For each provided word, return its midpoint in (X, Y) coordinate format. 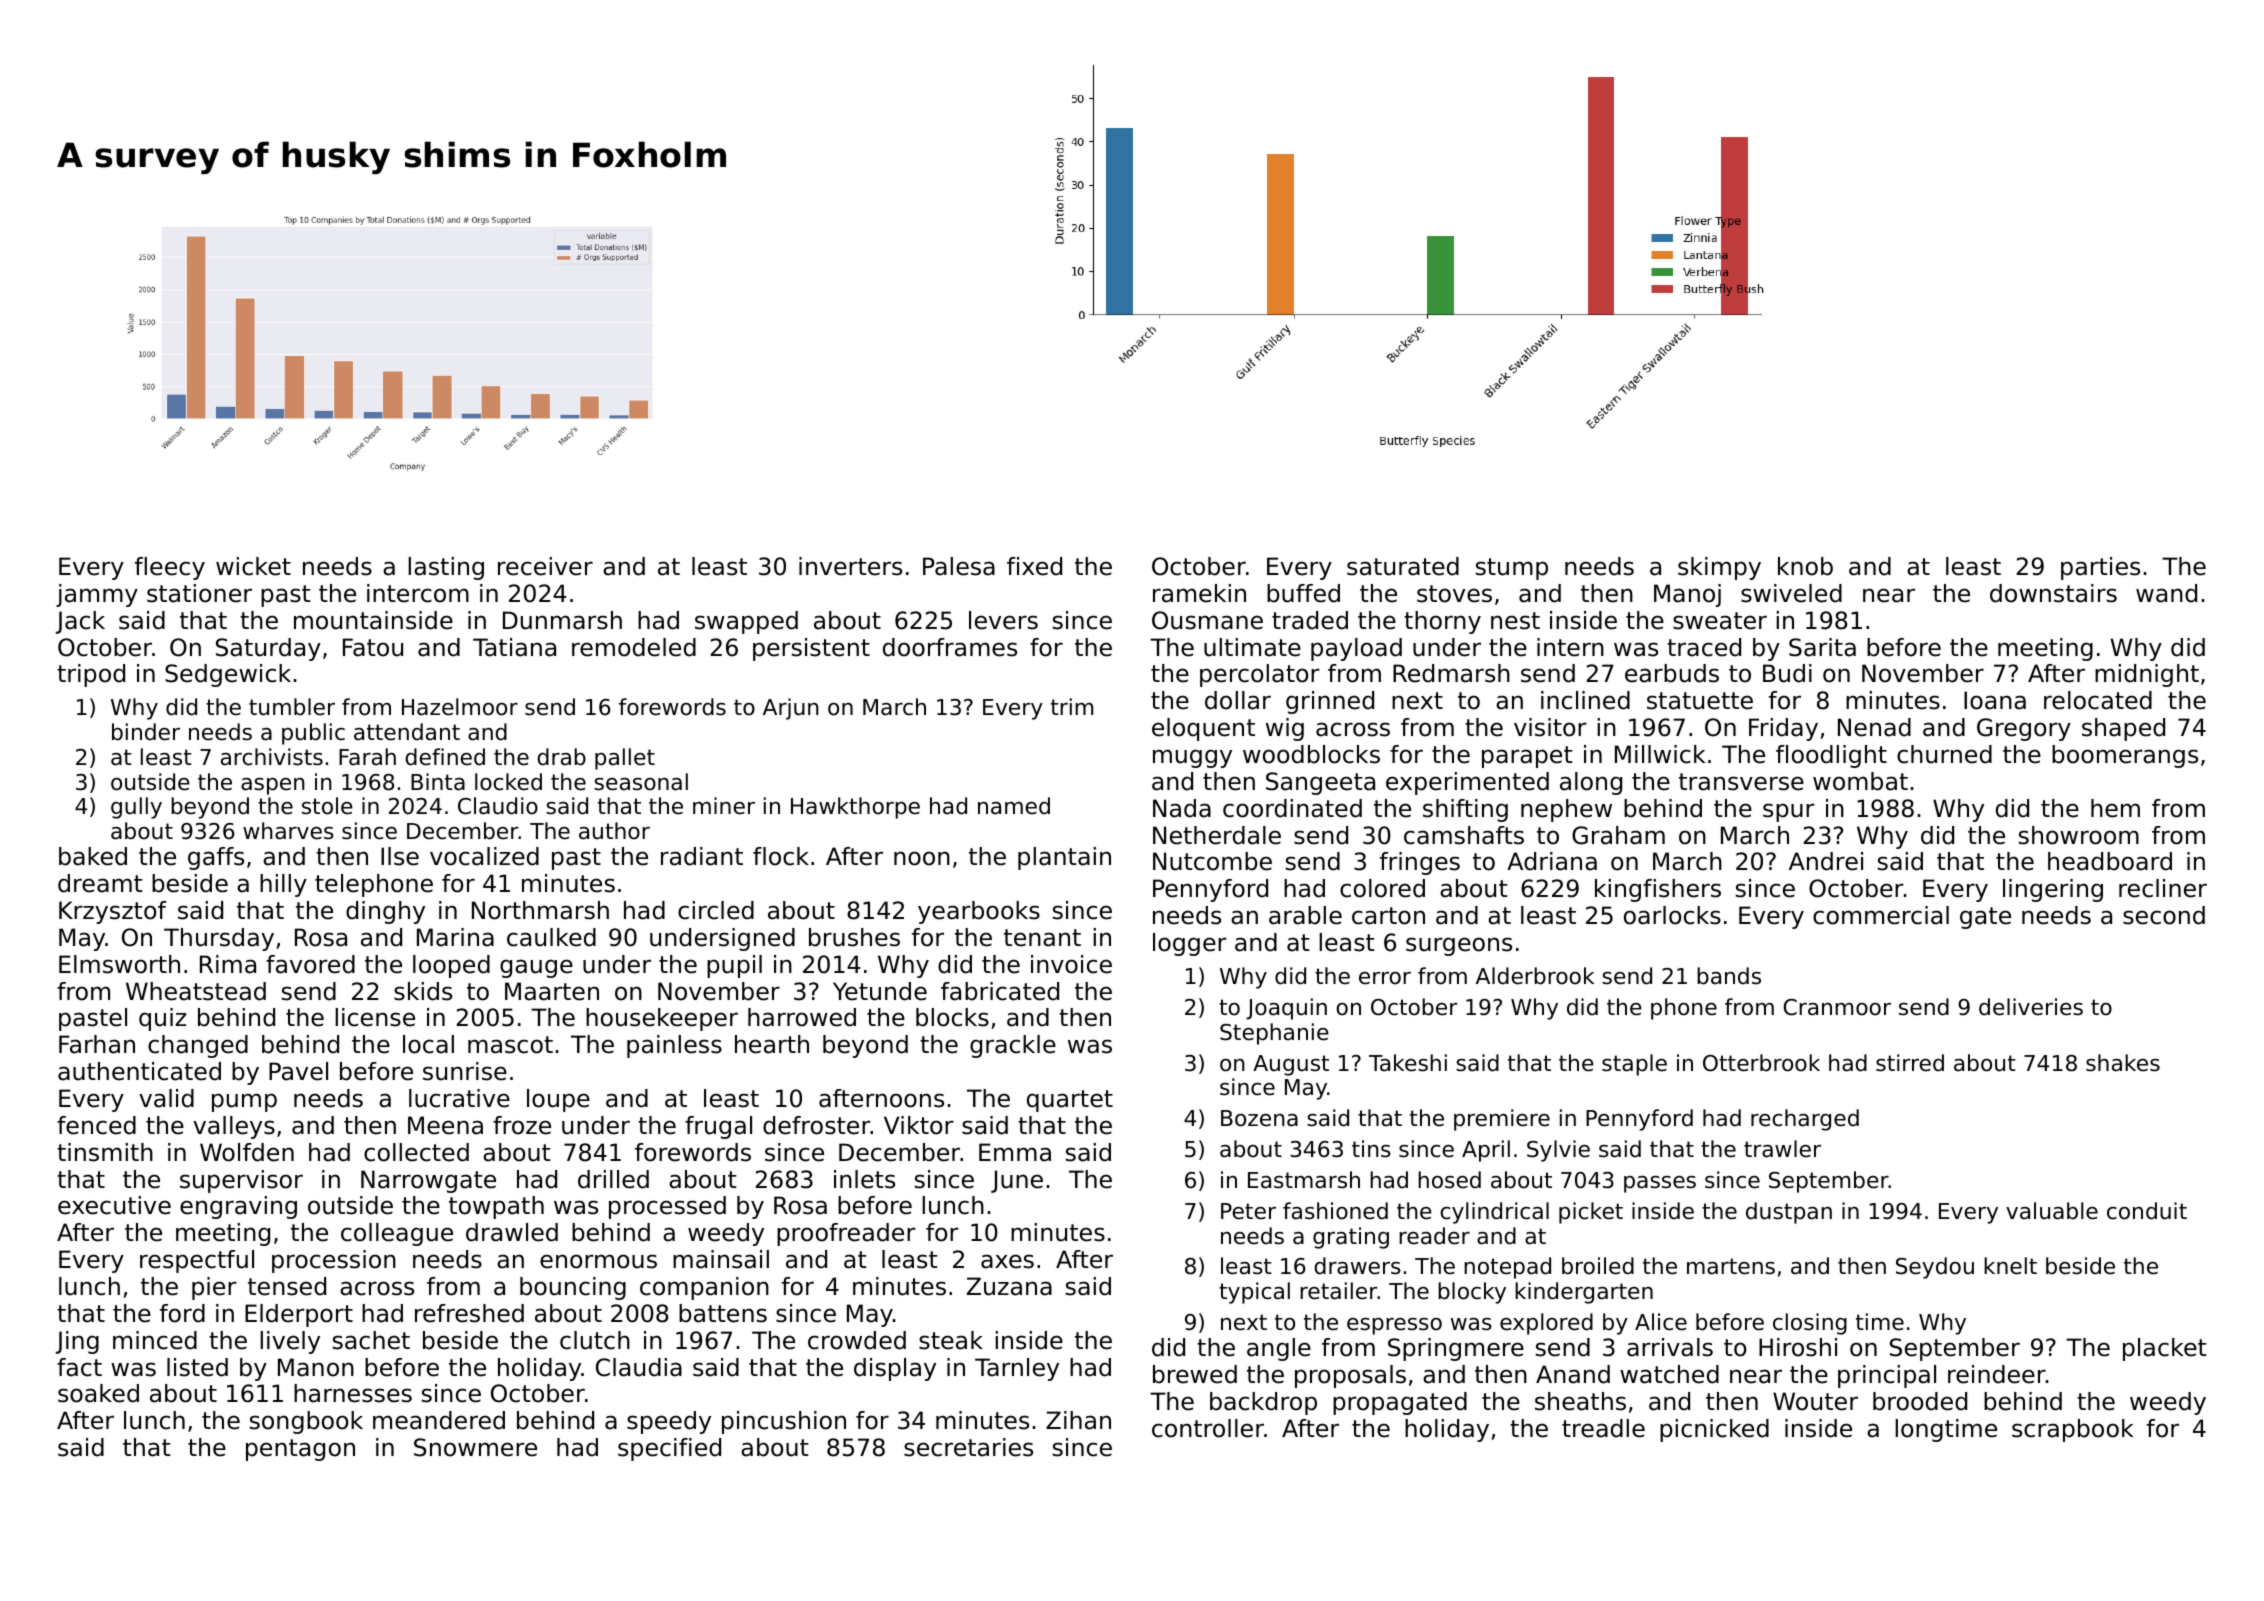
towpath (496, 1207)
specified (669, 1449)
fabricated (1000, 991)
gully (136, 808)
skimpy (1719, 568)
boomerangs (2125, 756)
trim (1072, 706)
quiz (162, 1019)
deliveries (2031, 1007)
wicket (253, 566)
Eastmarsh (1304, 1180)
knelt (2010, 1266)
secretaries (968, 1447)
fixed (1034, 566)
